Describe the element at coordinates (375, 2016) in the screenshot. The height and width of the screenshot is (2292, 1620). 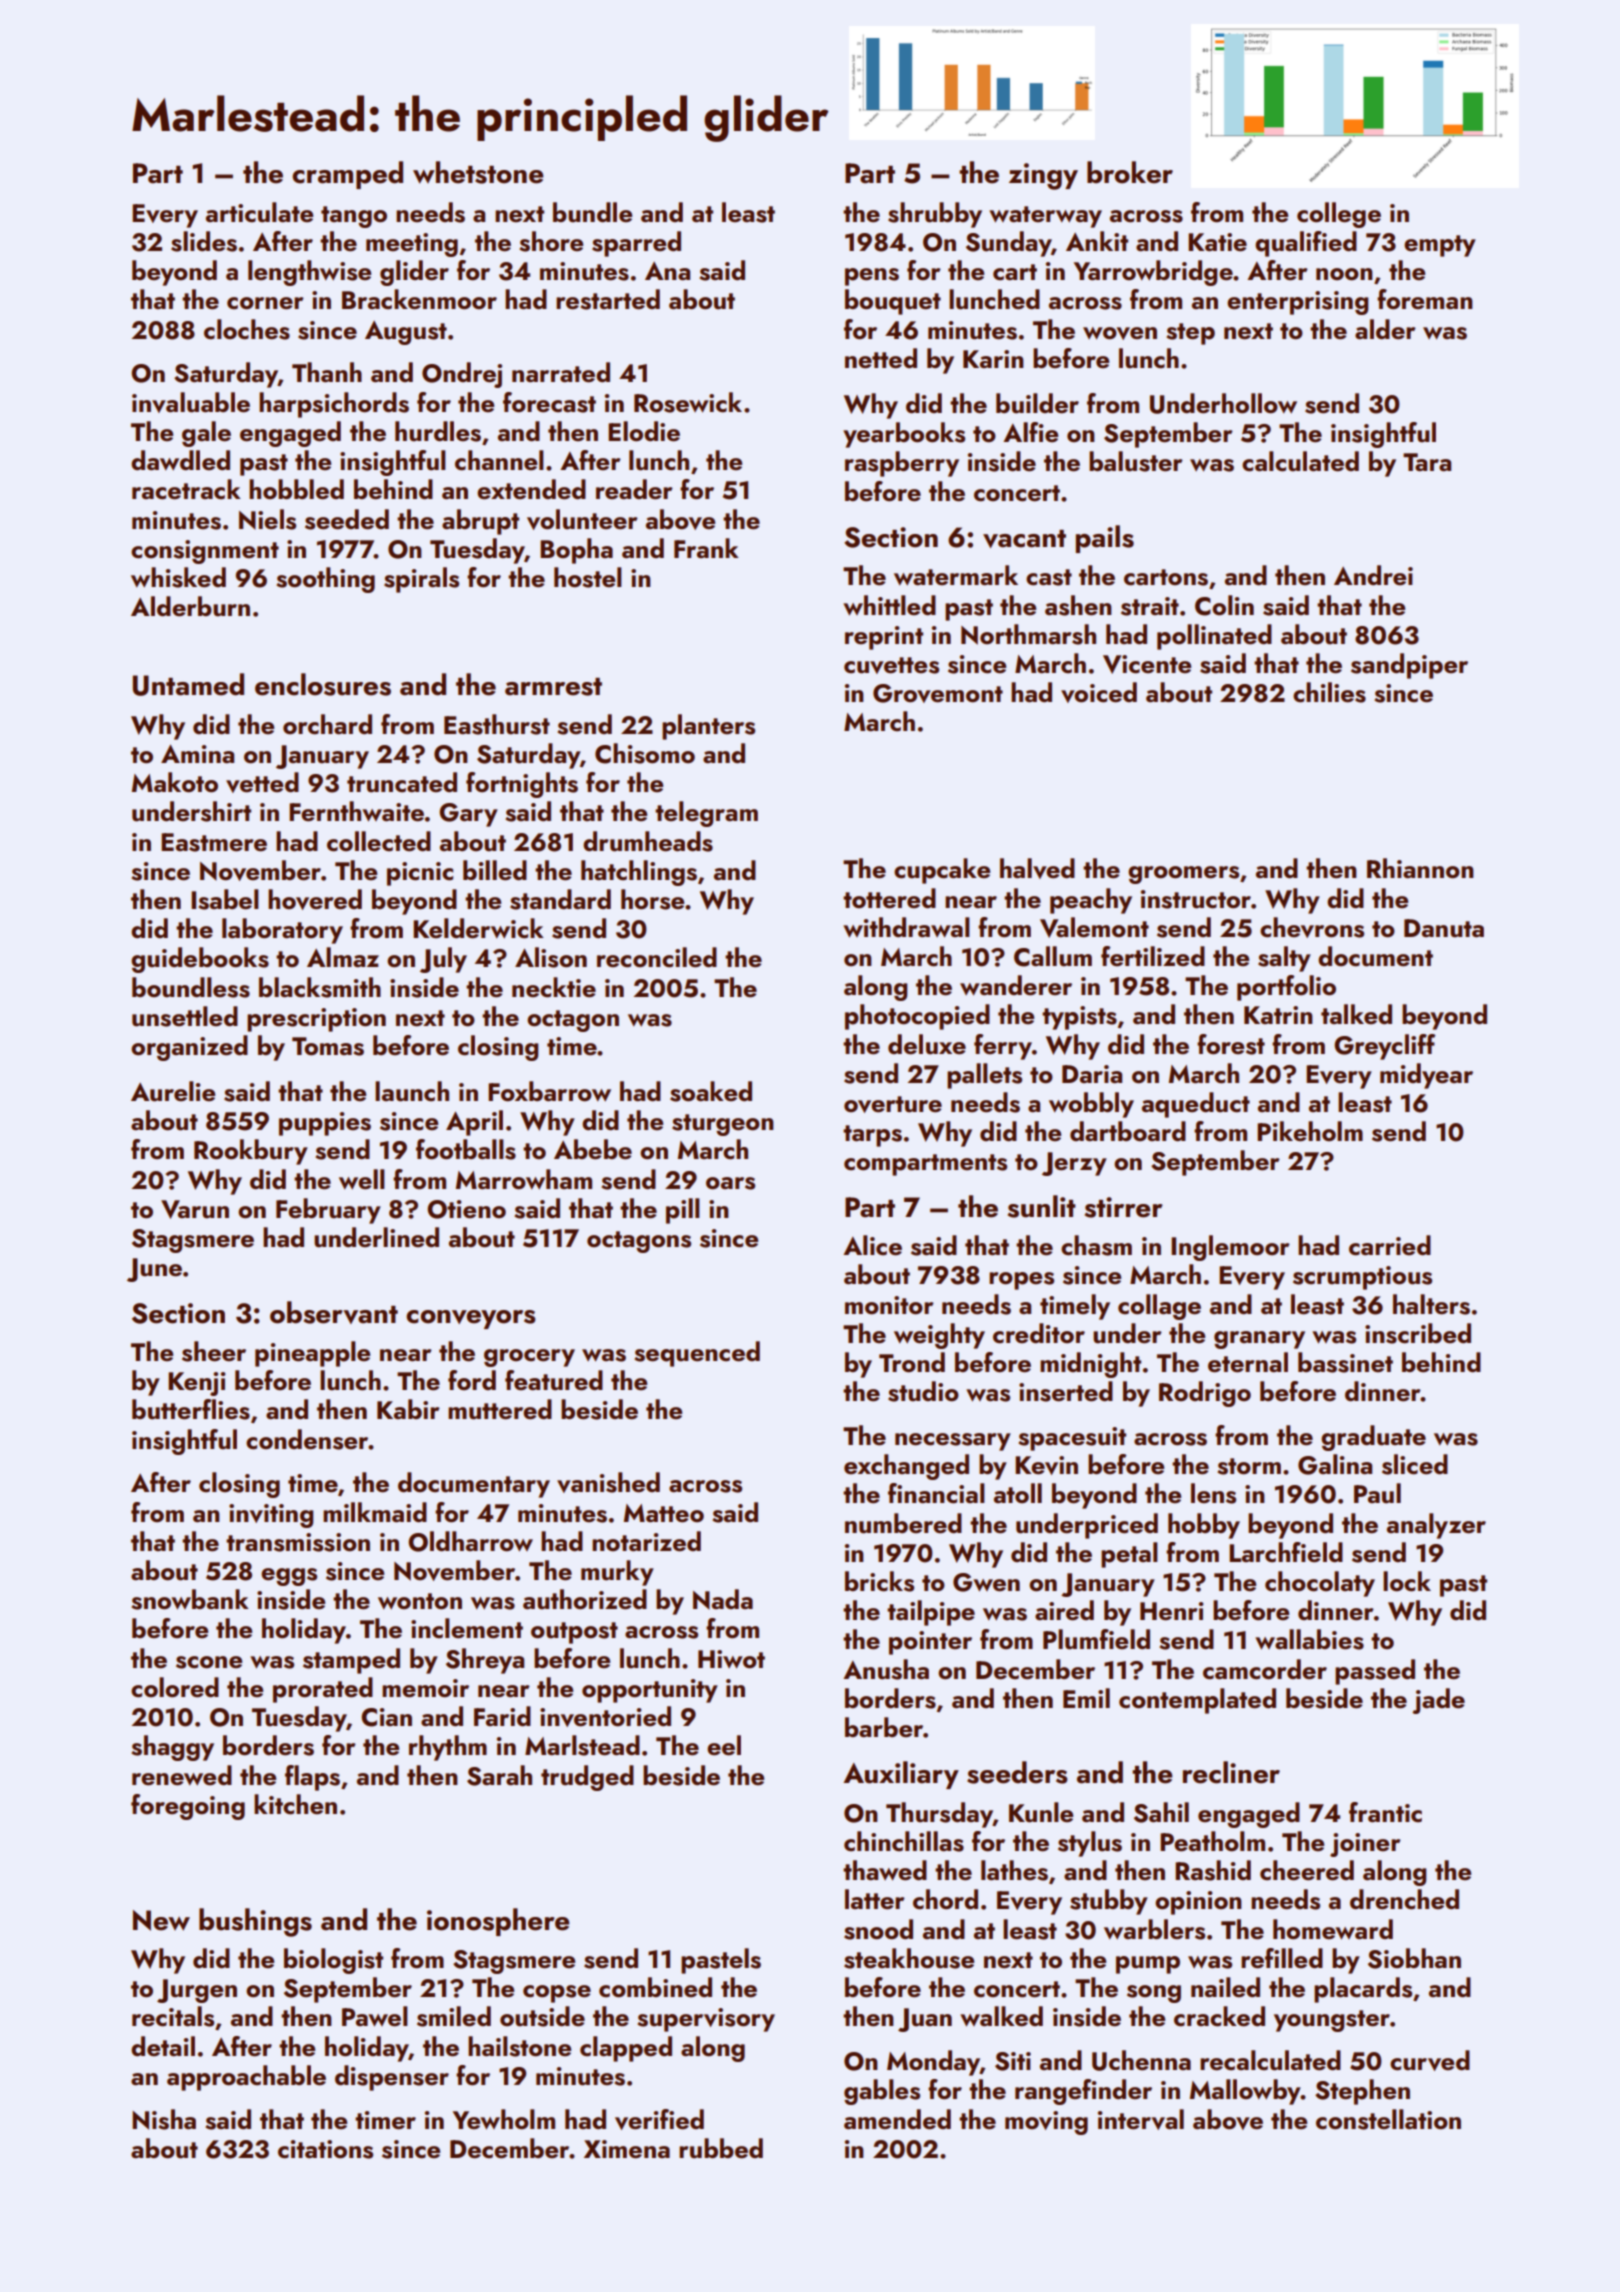
I see `Pawel` at that location.
